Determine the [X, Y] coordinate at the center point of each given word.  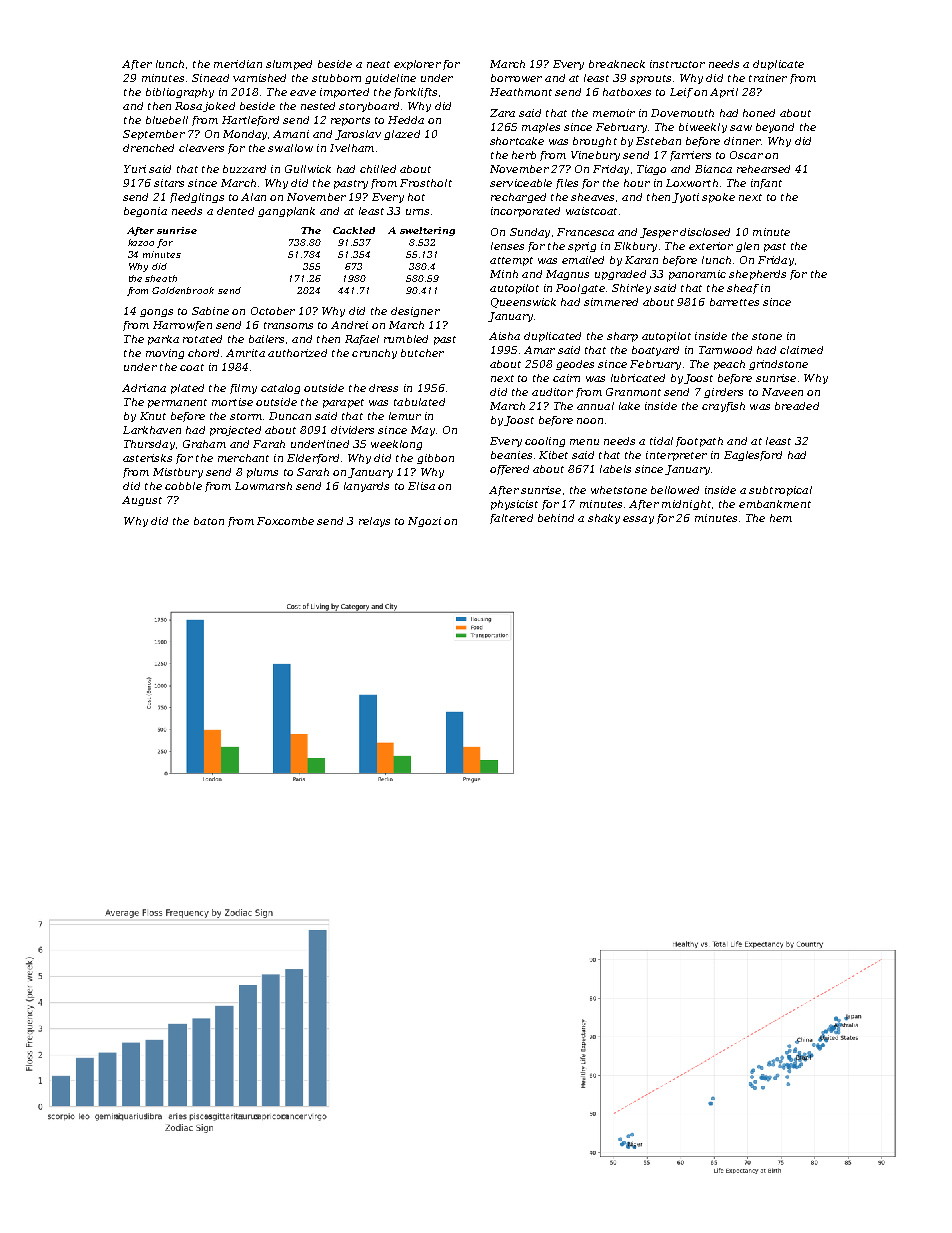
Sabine [210, 311]
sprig [582, 247]
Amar [539, 350]
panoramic [697, 275]
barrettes [734, 302]
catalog [280, 389]
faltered [511, 519]
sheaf [743, 289]
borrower [516, 78]
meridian [238, 64]
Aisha [504, 336]
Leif [681, 93]
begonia [145, 212]
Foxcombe [285, 521]
